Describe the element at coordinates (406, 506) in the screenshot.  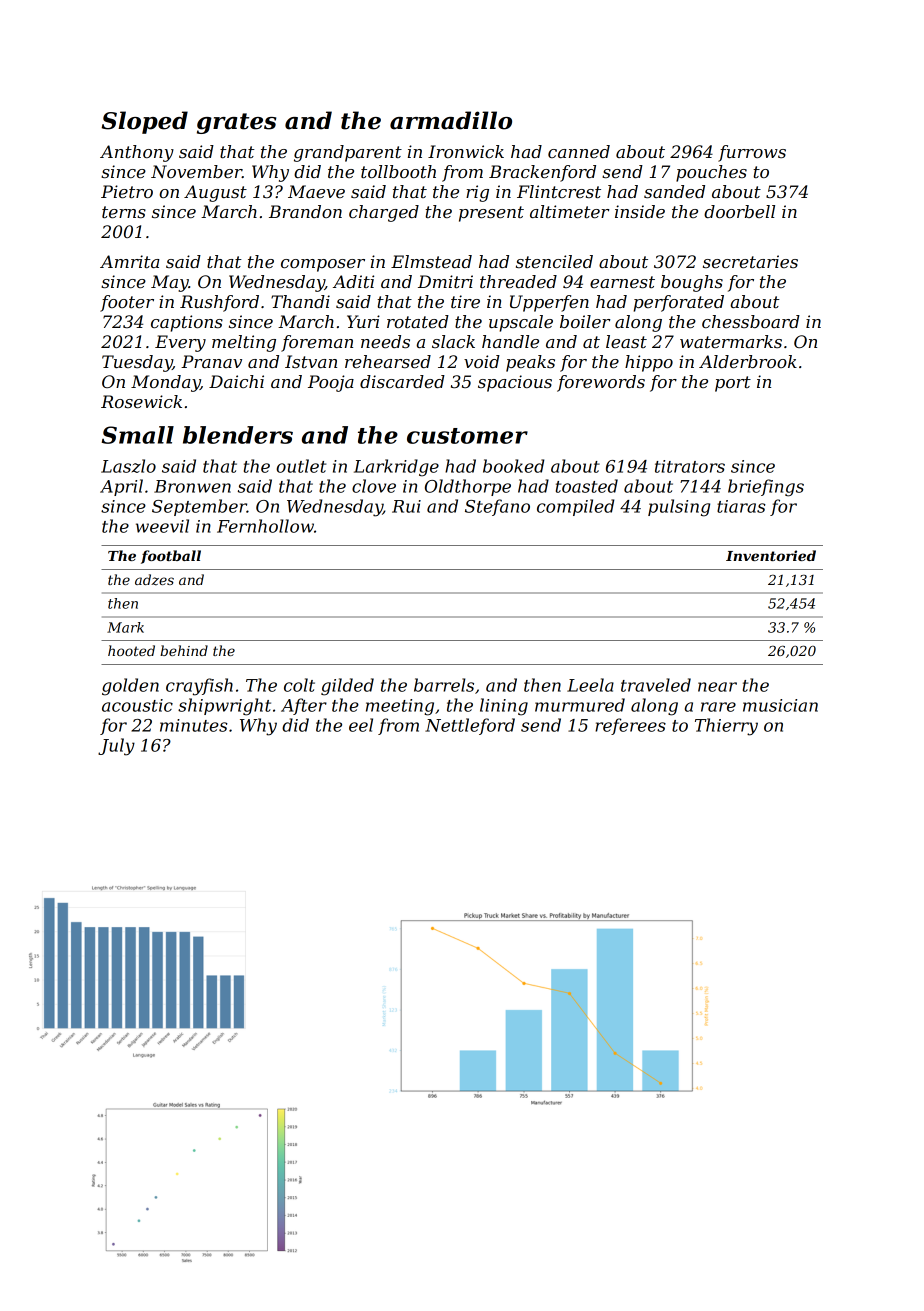
I see `Rui` at that location.
